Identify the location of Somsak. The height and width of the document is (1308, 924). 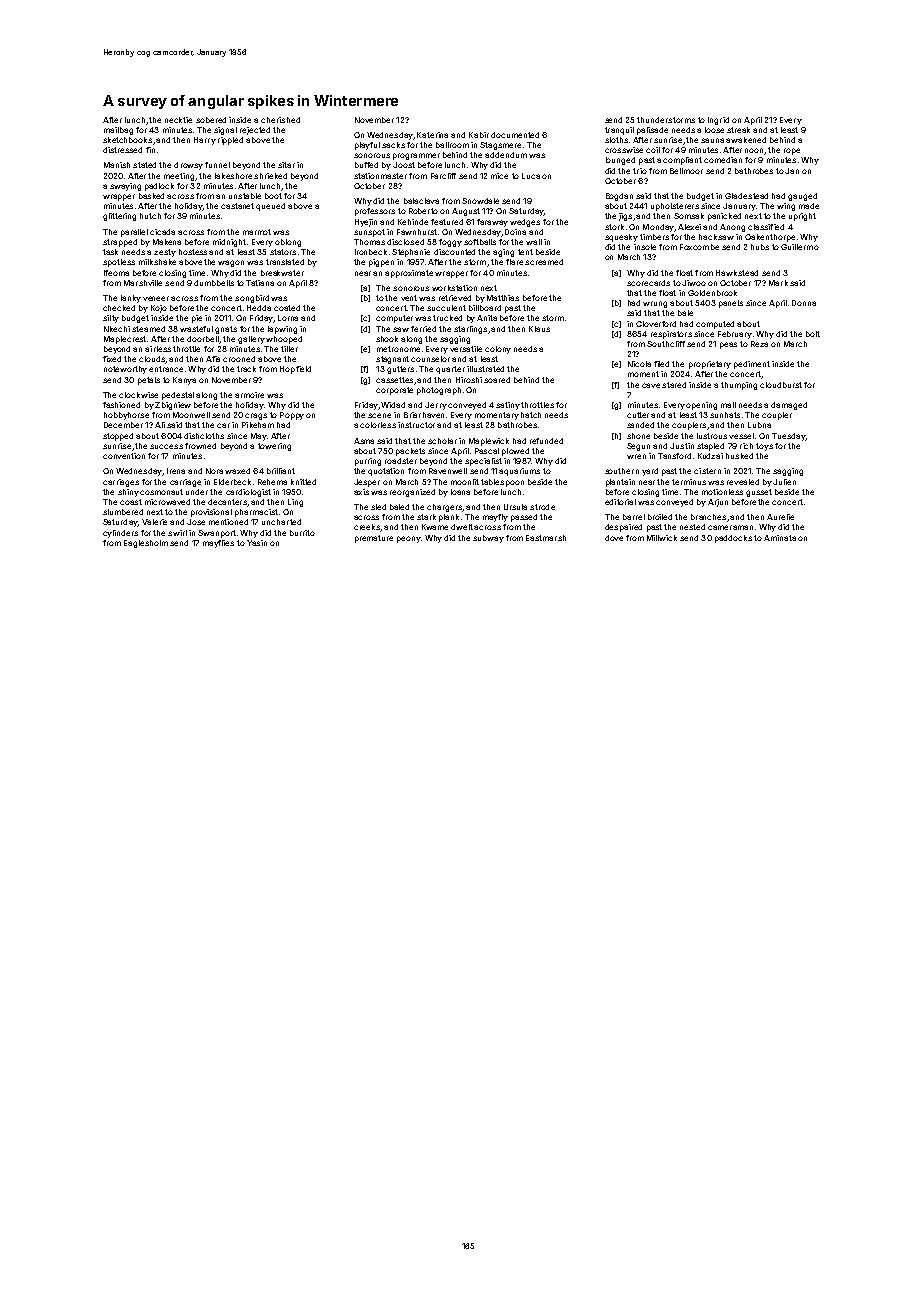
(689, 216).
